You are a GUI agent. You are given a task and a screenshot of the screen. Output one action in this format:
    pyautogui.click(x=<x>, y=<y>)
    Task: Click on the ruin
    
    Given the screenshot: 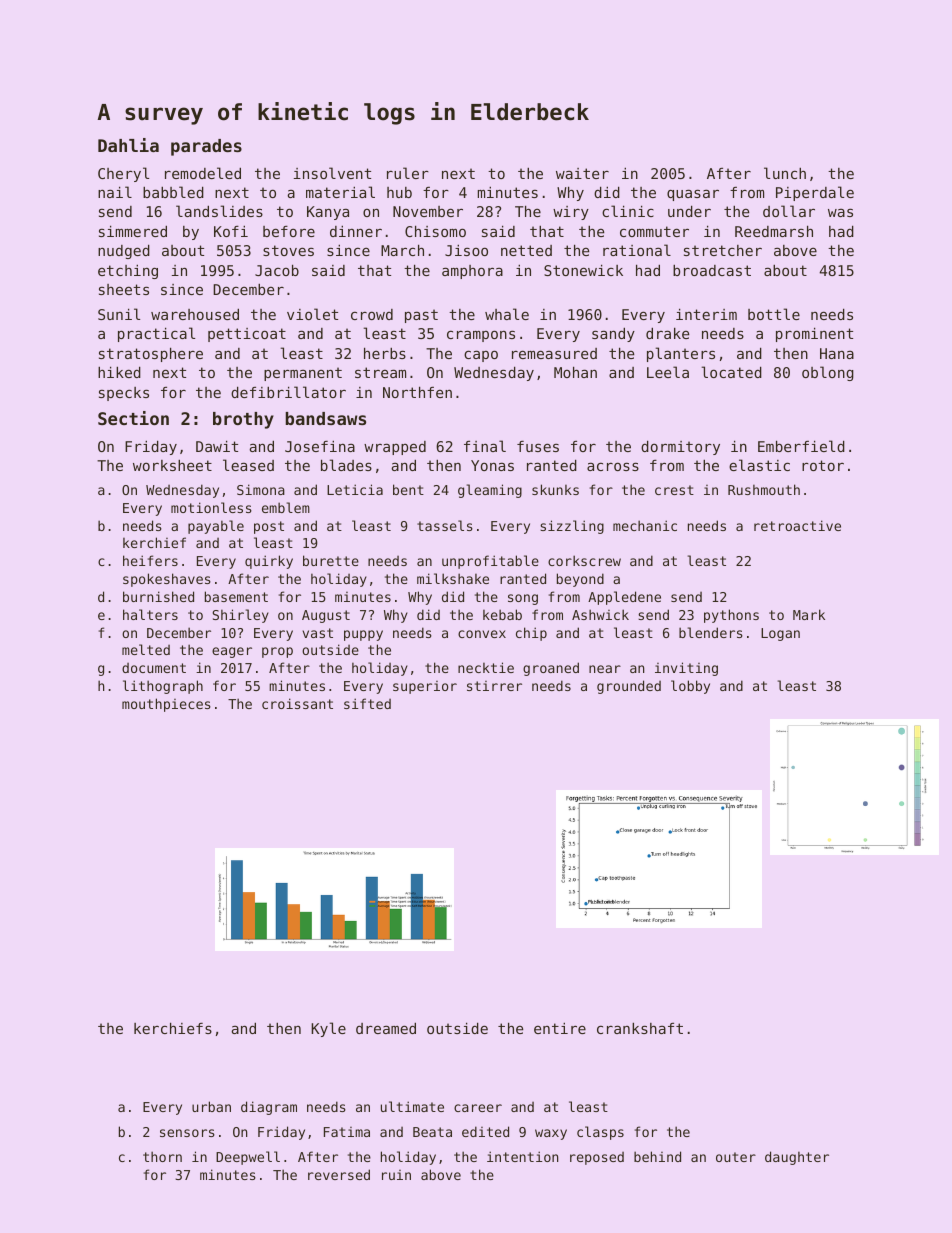 What is the action you would take?
    pyautogui.click(x=396, y=1175)
